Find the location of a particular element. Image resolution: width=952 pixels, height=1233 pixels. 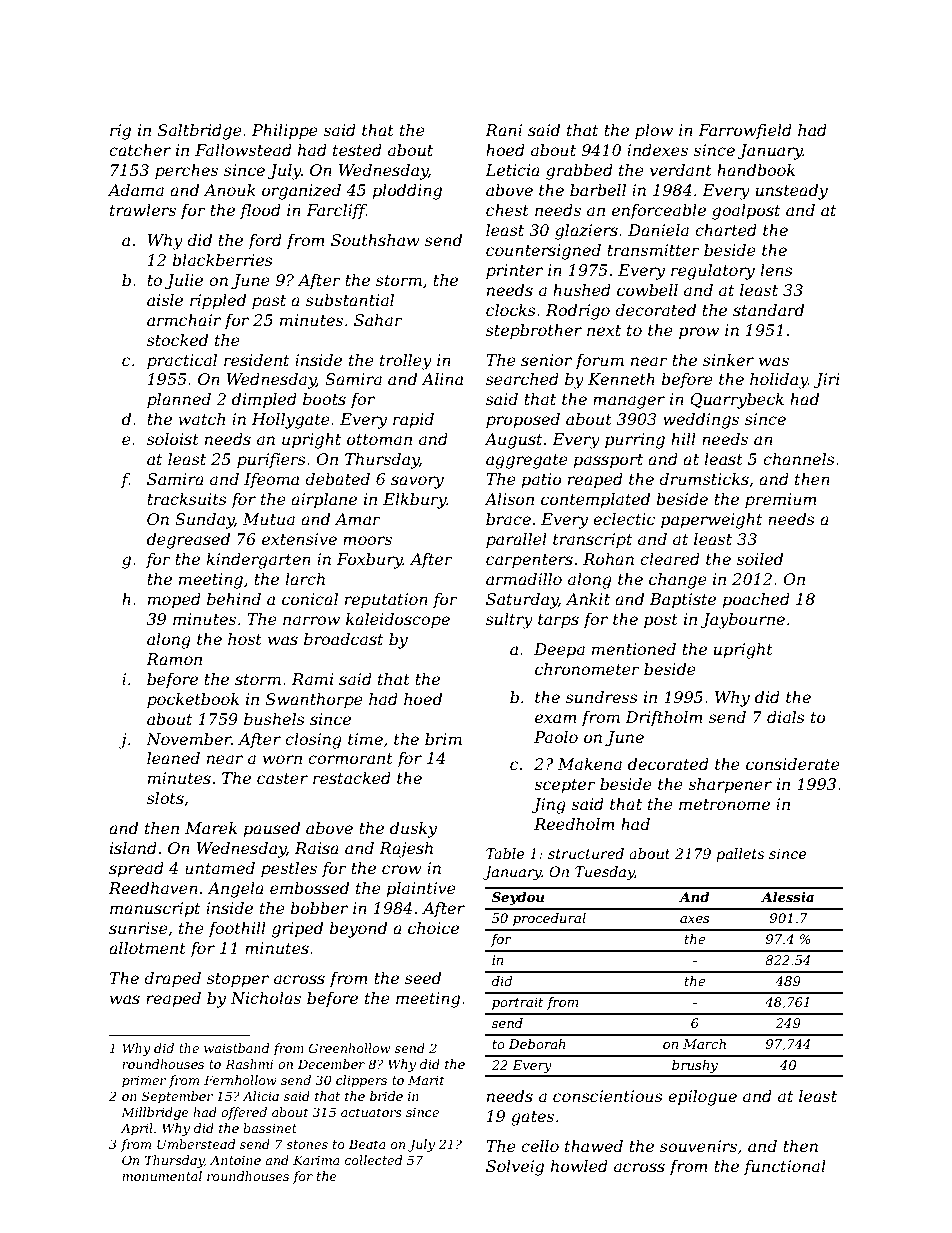

glaziers is located at coordinates (586, 232).
